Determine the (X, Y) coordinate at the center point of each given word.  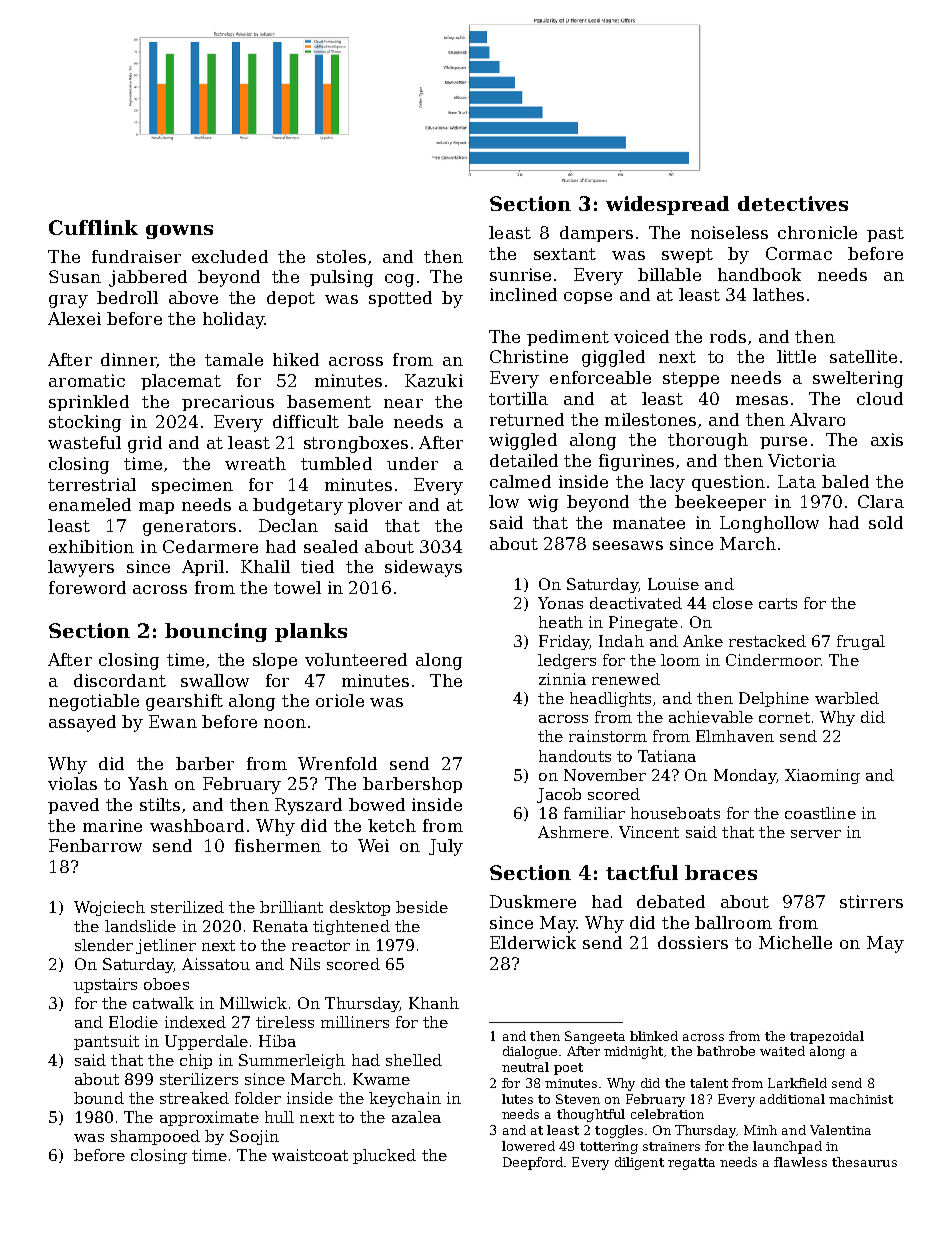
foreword (87, 587)
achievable (711, 717)
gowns (179, 232)
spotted (400, 299)
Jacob (559, 795)
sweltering (858, 379)
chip (196, 1061)
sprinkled (89, 403)
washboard (197, 825)
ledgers (567, 661)
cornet (784, 717)
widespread (667, 205)
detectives (793, 203)
